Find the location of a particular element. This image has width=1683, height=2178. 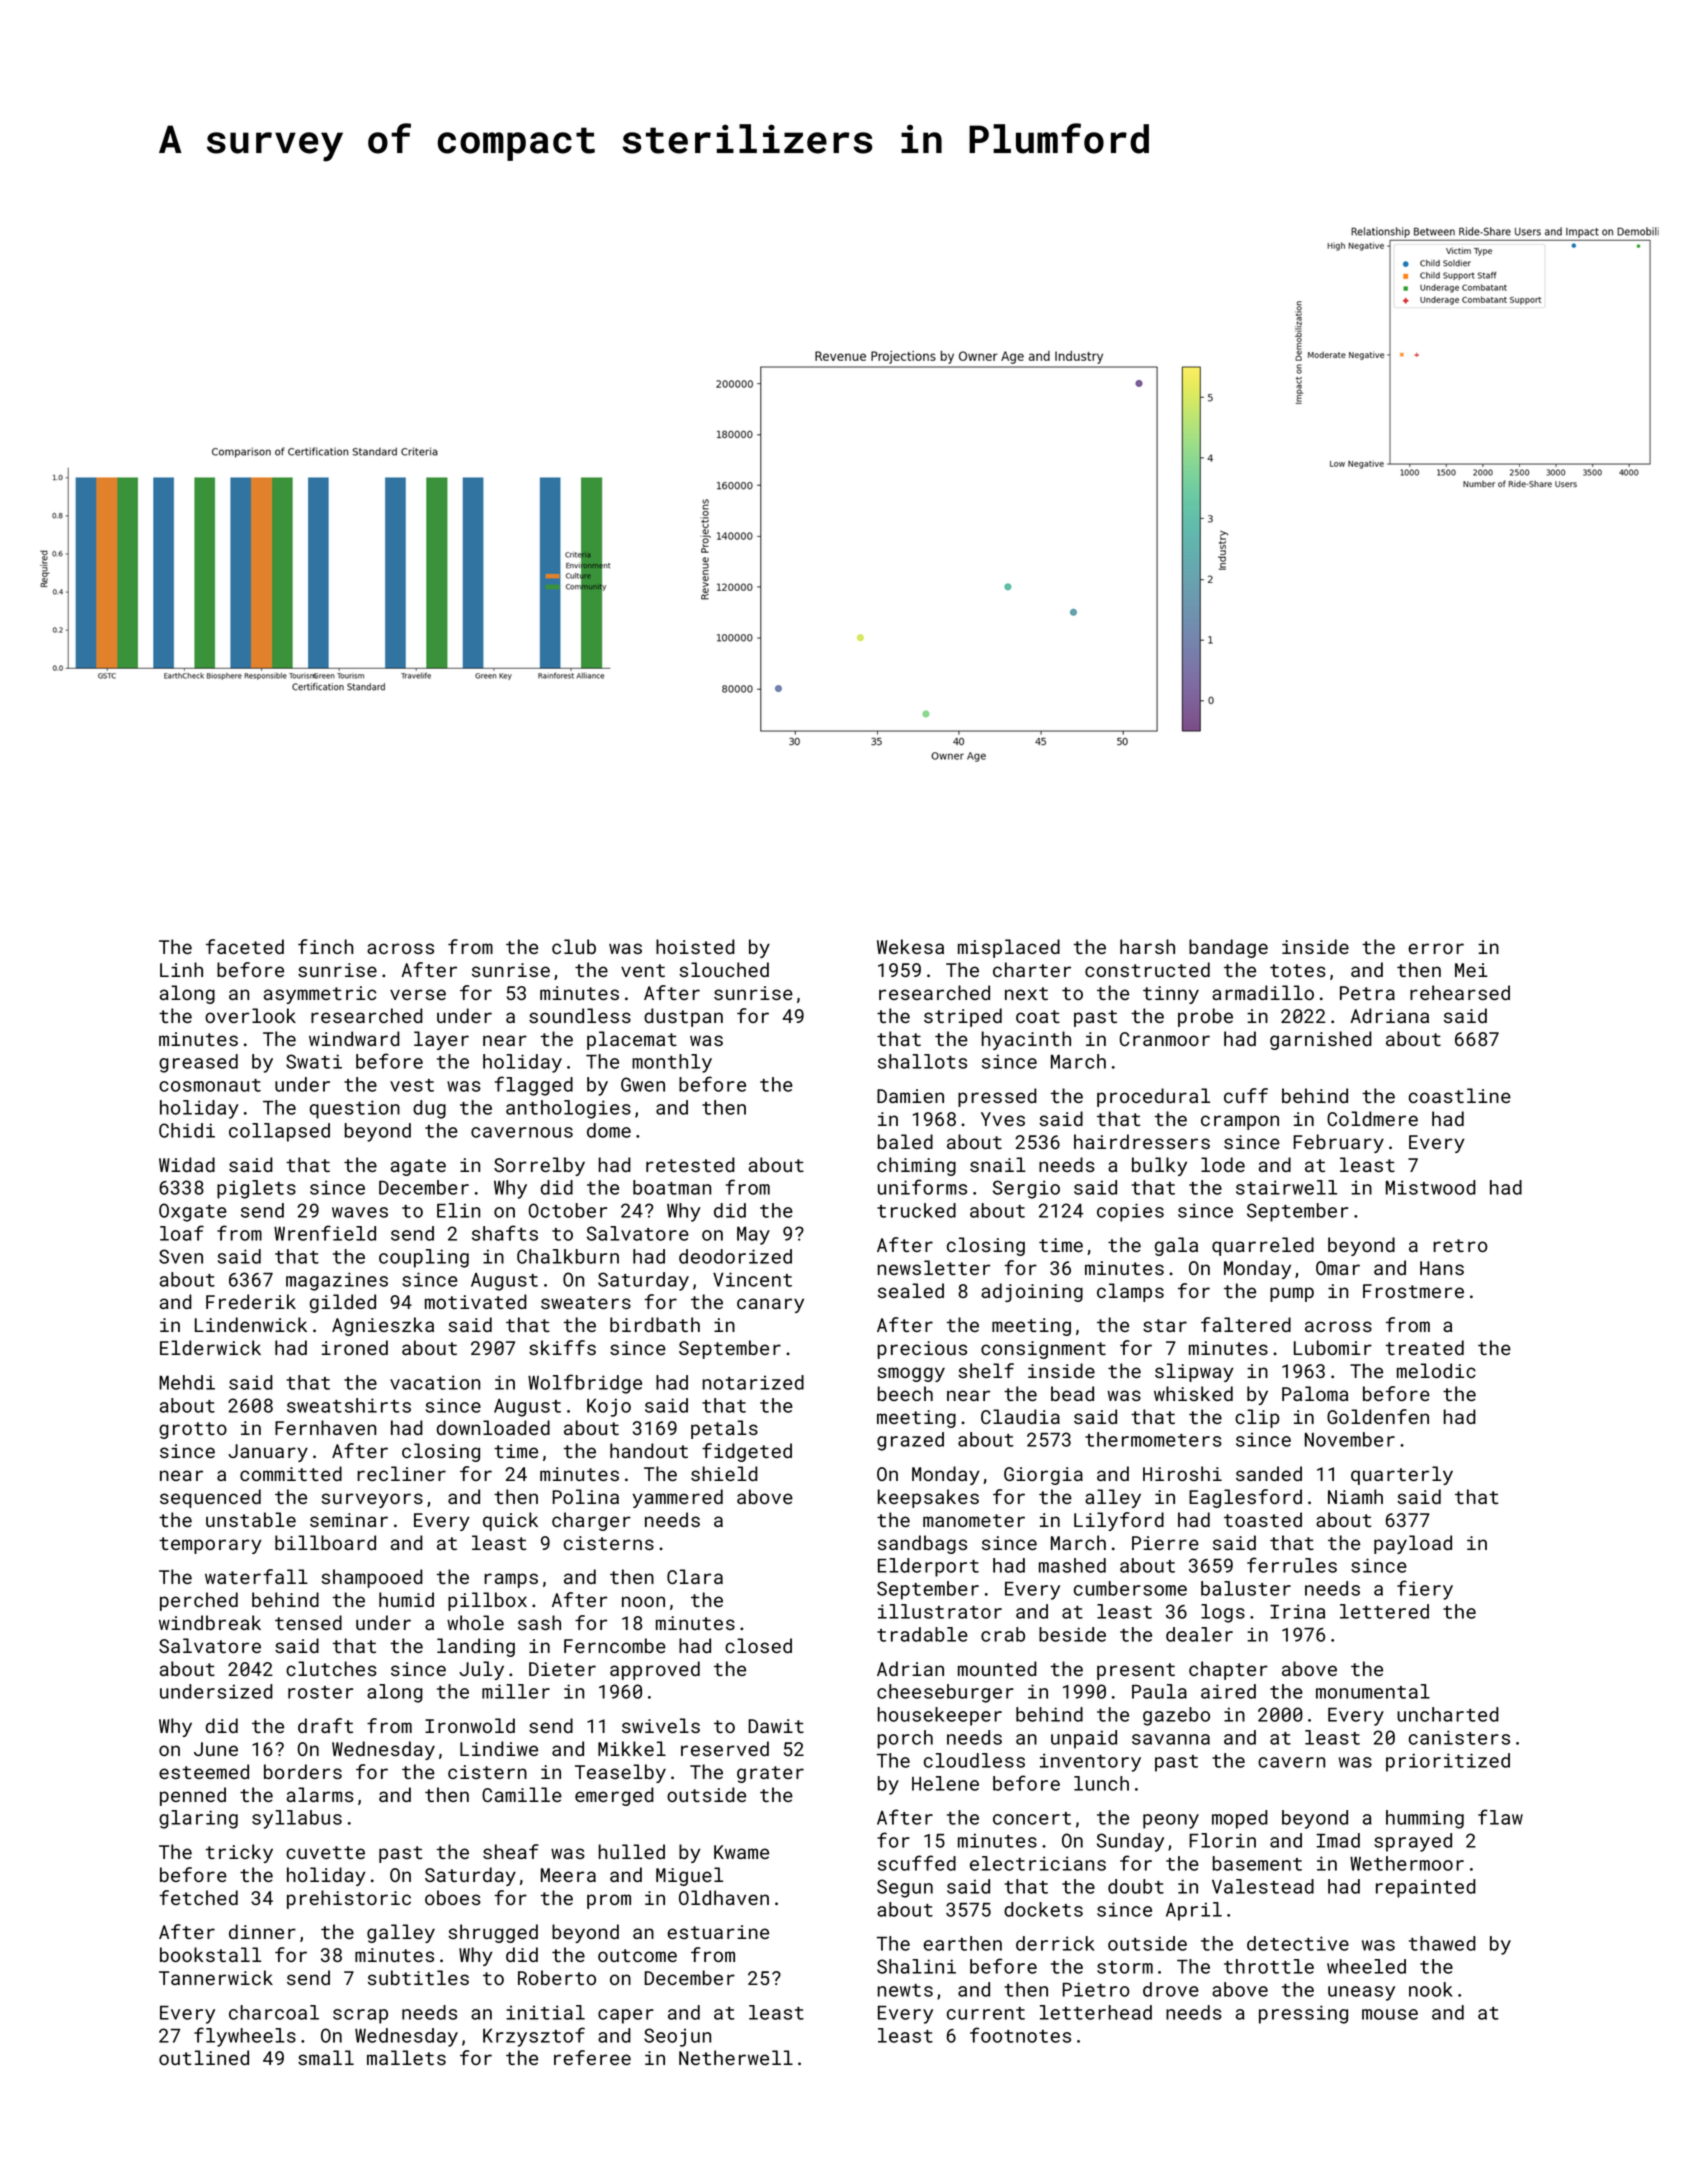

misplaced is located at coordinates (1009, 948).
